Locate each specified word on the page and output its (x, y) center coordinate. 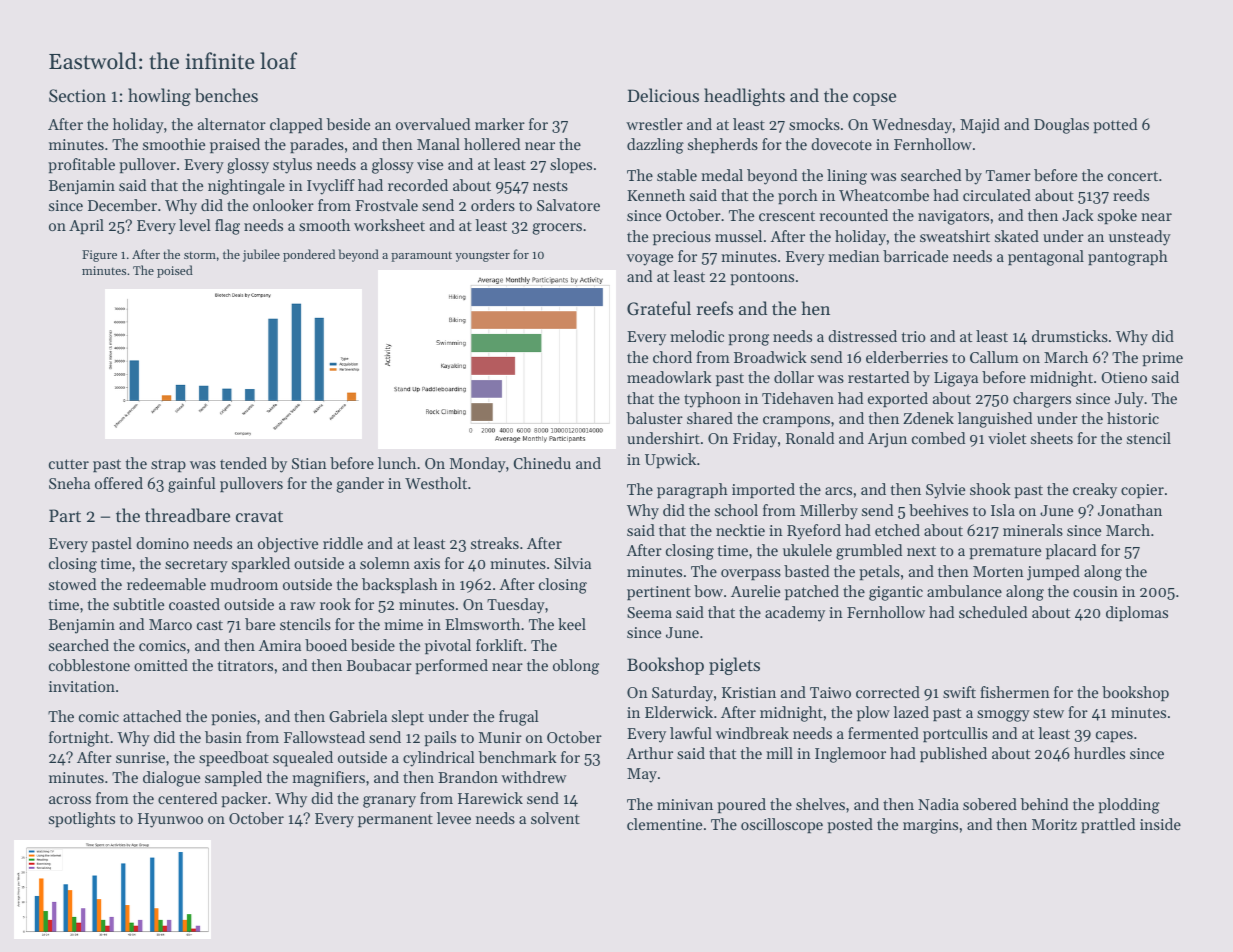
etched (897, 530)
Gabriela (358, 716)
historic (1133, 418)
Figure (99, 256)
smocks (814, 124)
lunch (397, 463)
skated (1017, 236)
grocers (557, 229)
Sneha (69, 483)
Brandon (468, 777)
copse (874, 99)
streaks (495, 543)
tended (243, 463)
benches (226, 95)
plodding (1129, 806)
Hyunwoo (170, 820)
